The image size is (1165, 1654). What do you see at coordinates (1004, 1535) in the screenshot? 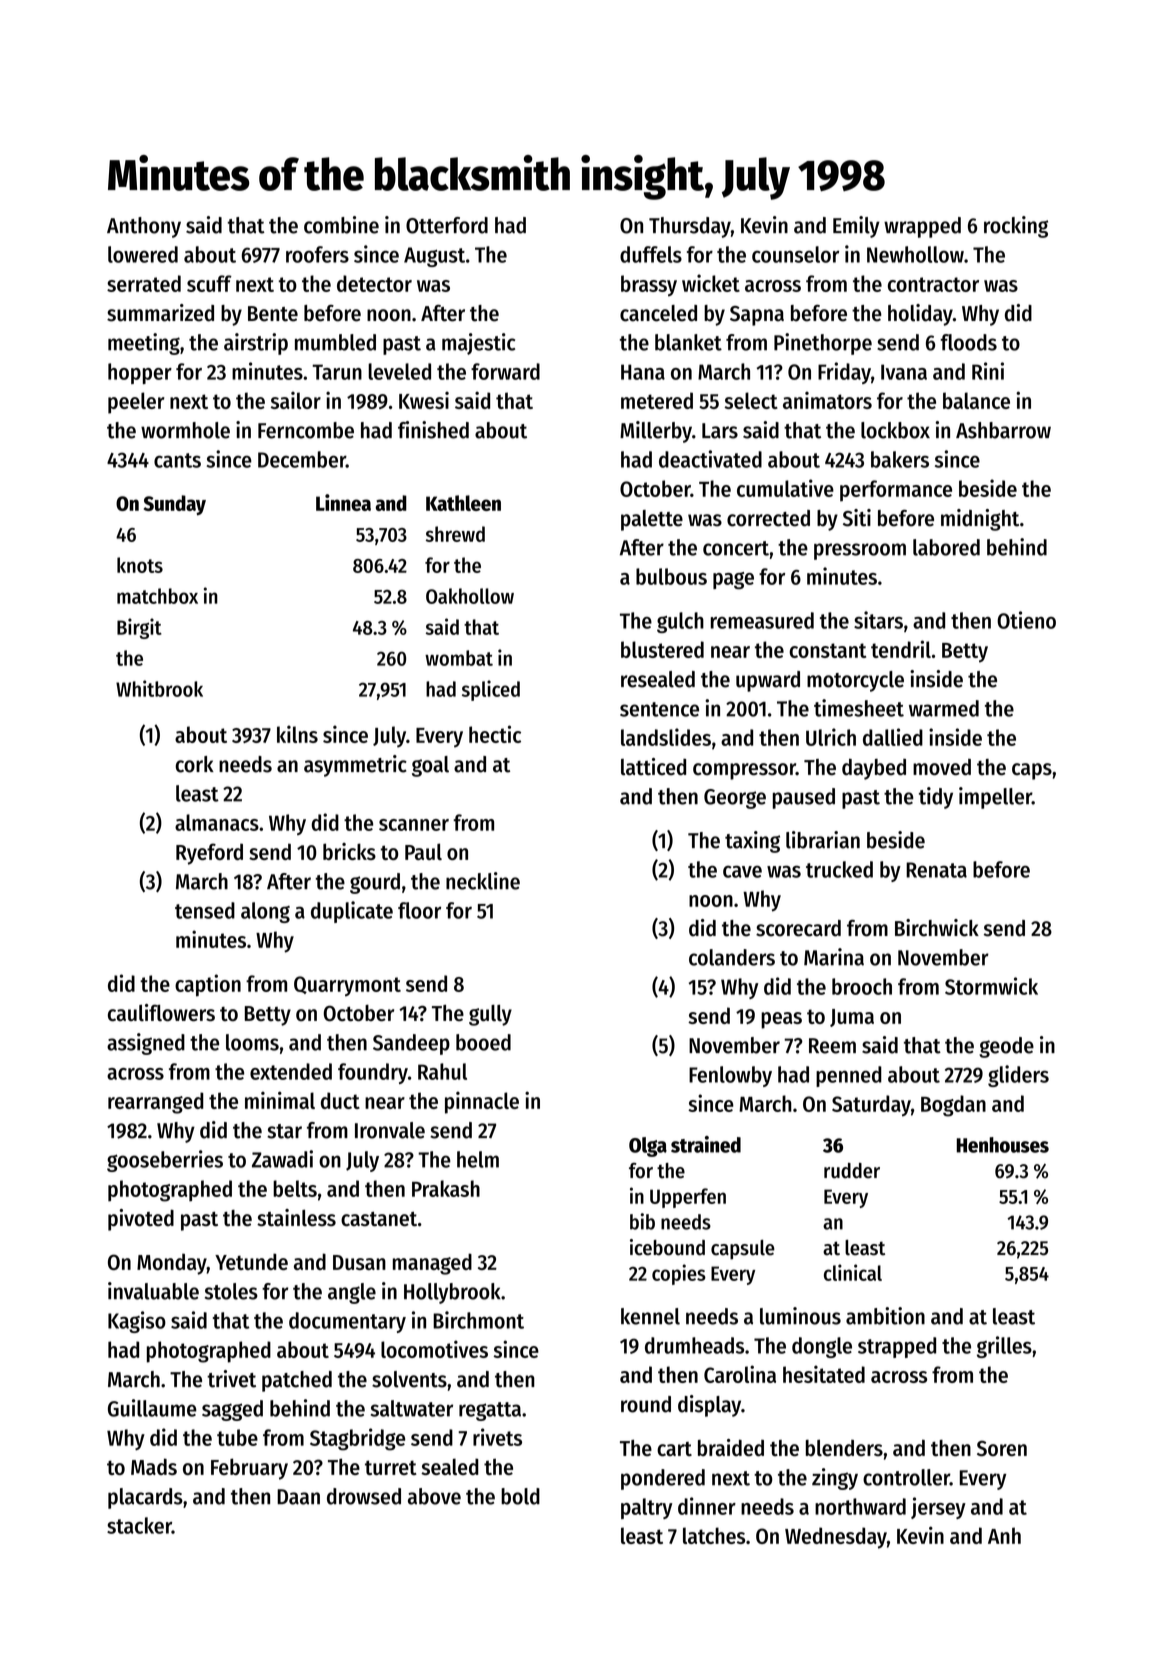
I see `Anh` at bounding box center [1004, 1535].
